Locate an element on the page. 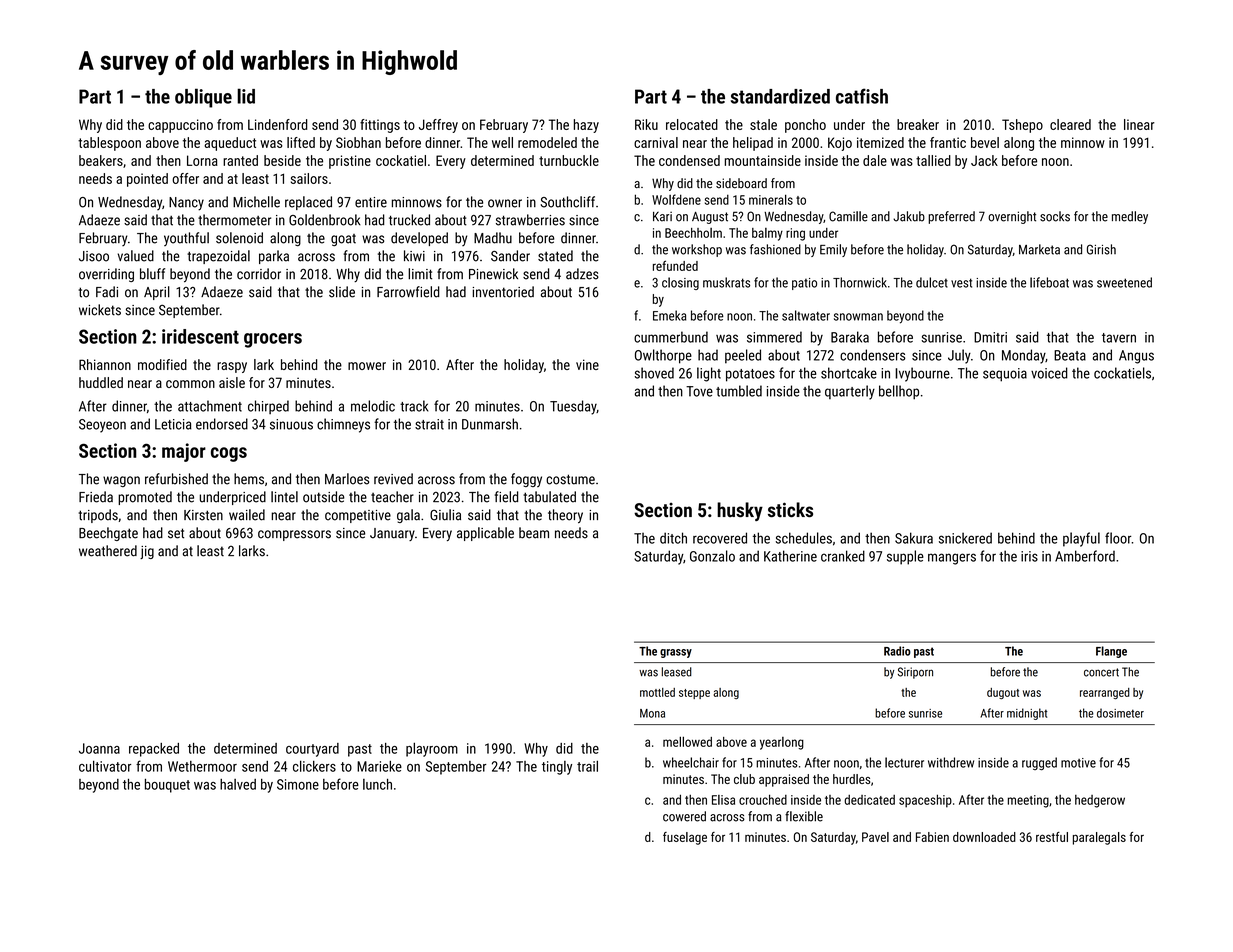  jig is located at coordinates (147, 552).
